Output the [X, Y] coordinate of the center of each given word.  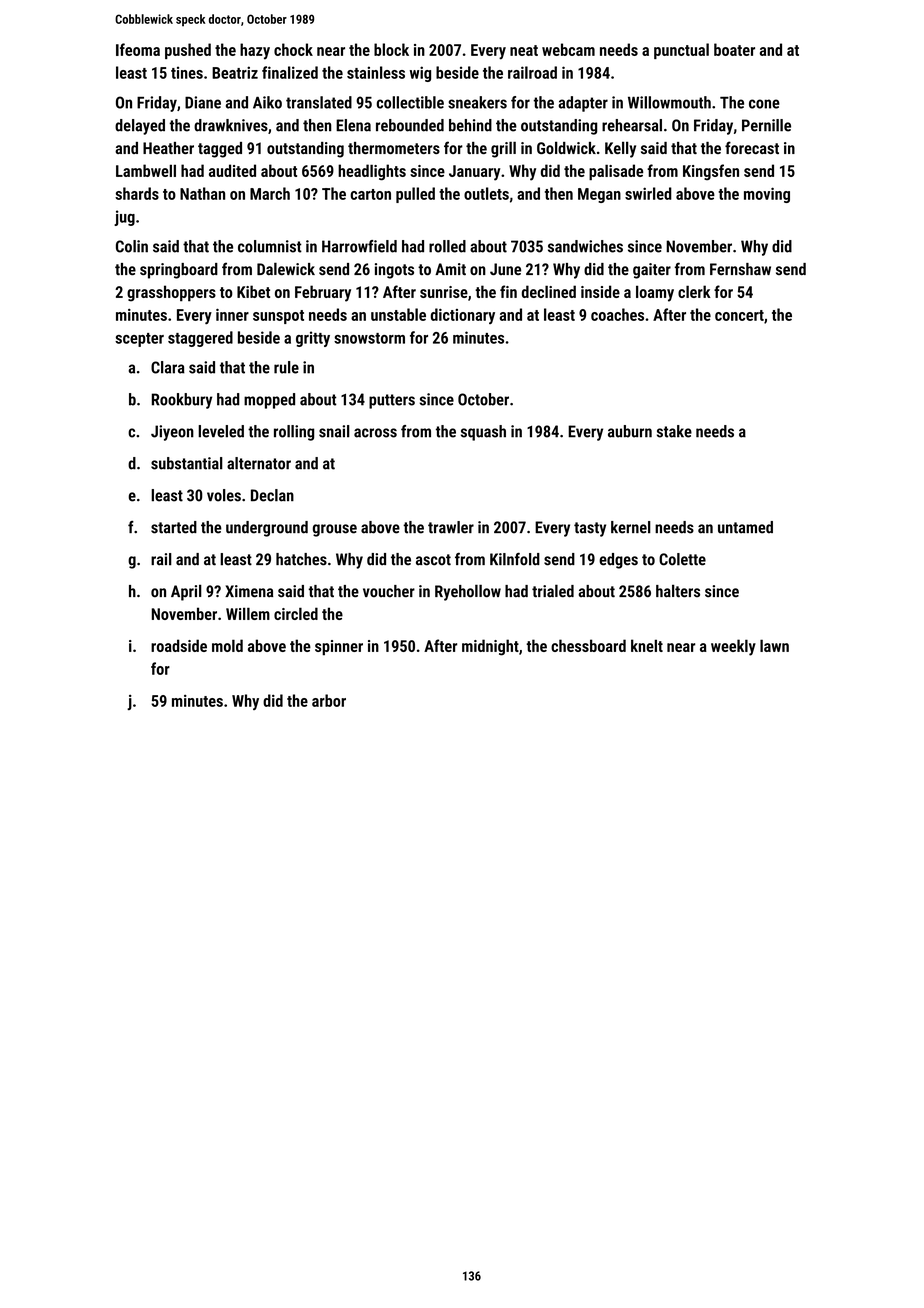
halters [678, 591]
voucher [389, 591]
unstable [398, 314]
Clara [168, 367]
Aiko [267, 102]
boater [734, 49]
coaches [617, 314]
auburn [630, 431]
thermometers [394, 148]
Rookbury [182, 401]
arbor [329, 700]
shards [137, 193]
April [186, 592]
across [375, 433]
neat [524, 50]
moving [767, 195]
